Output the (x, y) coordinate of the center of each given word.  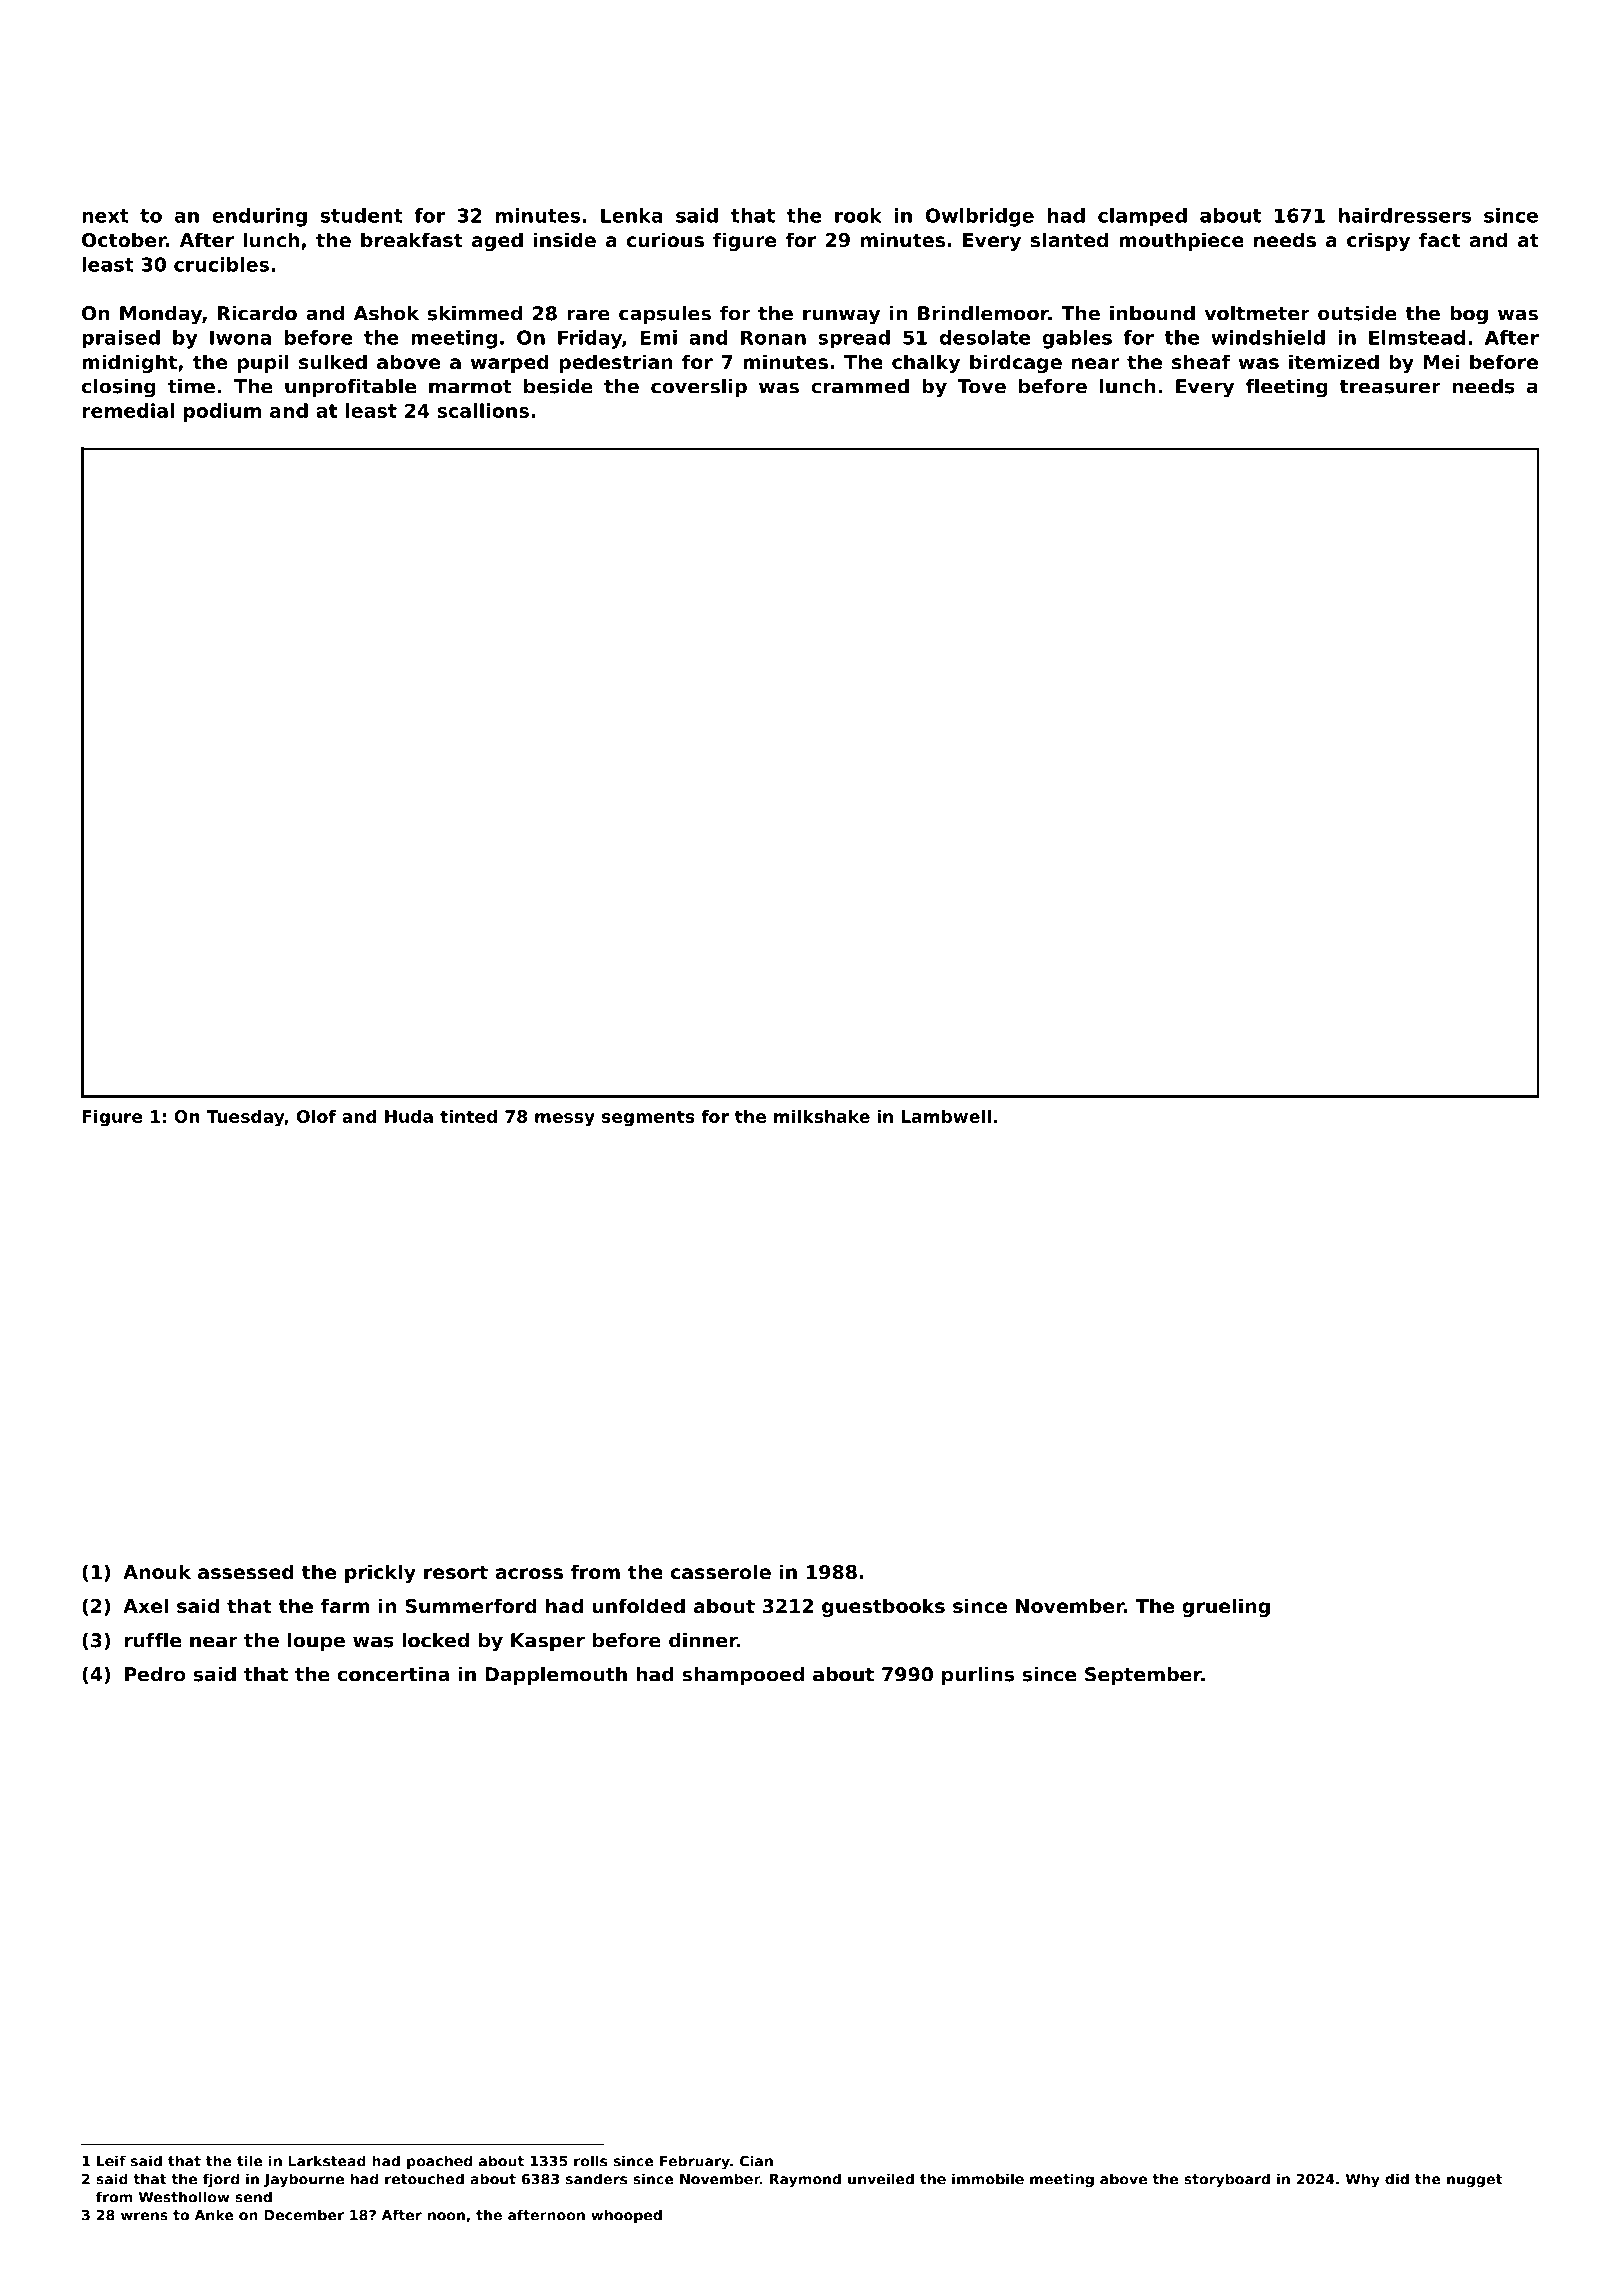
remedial (128, 410)
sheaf (1201, 362)
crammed (860, 386)
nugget (1474, 2181)
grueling (1226, 1607)
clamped (1142, 217)
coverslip (699, 388)
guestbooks (883, 1607)
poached (439, 2162)
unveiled (881, 2179)
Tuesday (245, 1118)
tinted (468, 1116)
